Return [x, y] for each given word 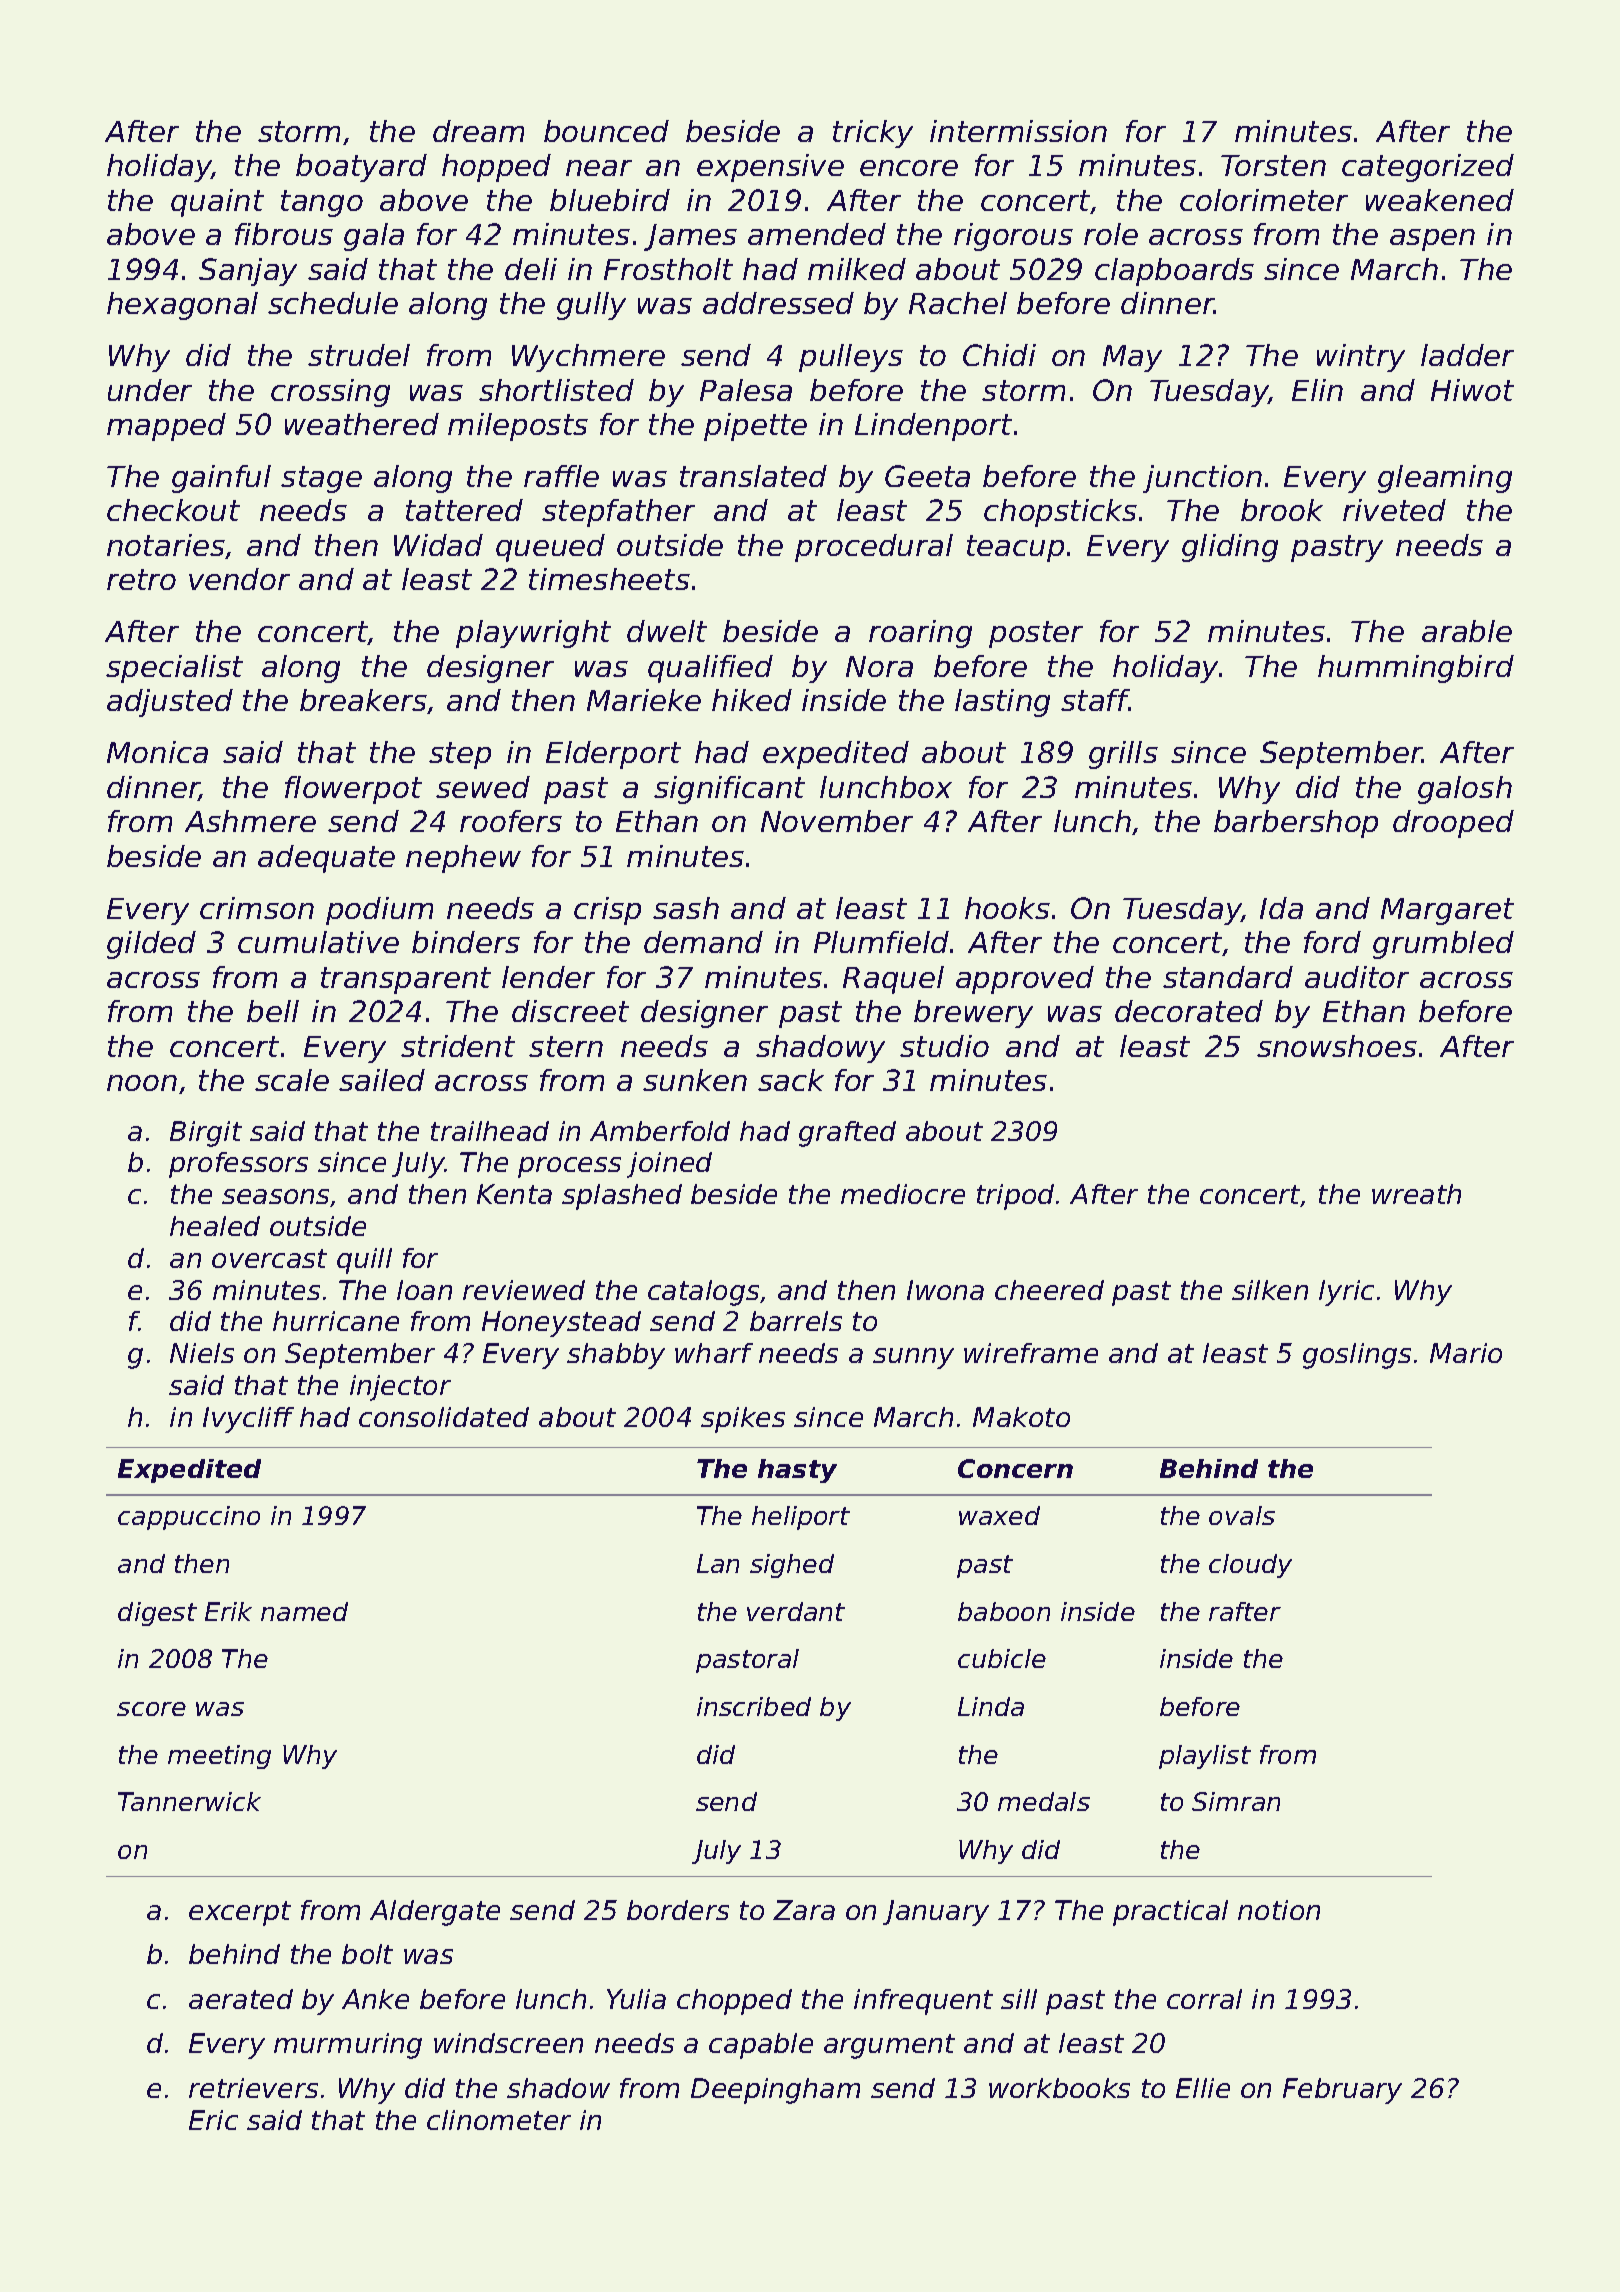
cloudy [1250, 1566]
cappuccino [189, 1518]
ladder [1467, 355]
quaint [217, 203]
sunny [913, 1358]
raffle [561, 476]
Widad [438, 545]
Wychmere [588, 358]
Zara [804, 1910]
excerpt [240, 1913]
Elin [1317, 390]
